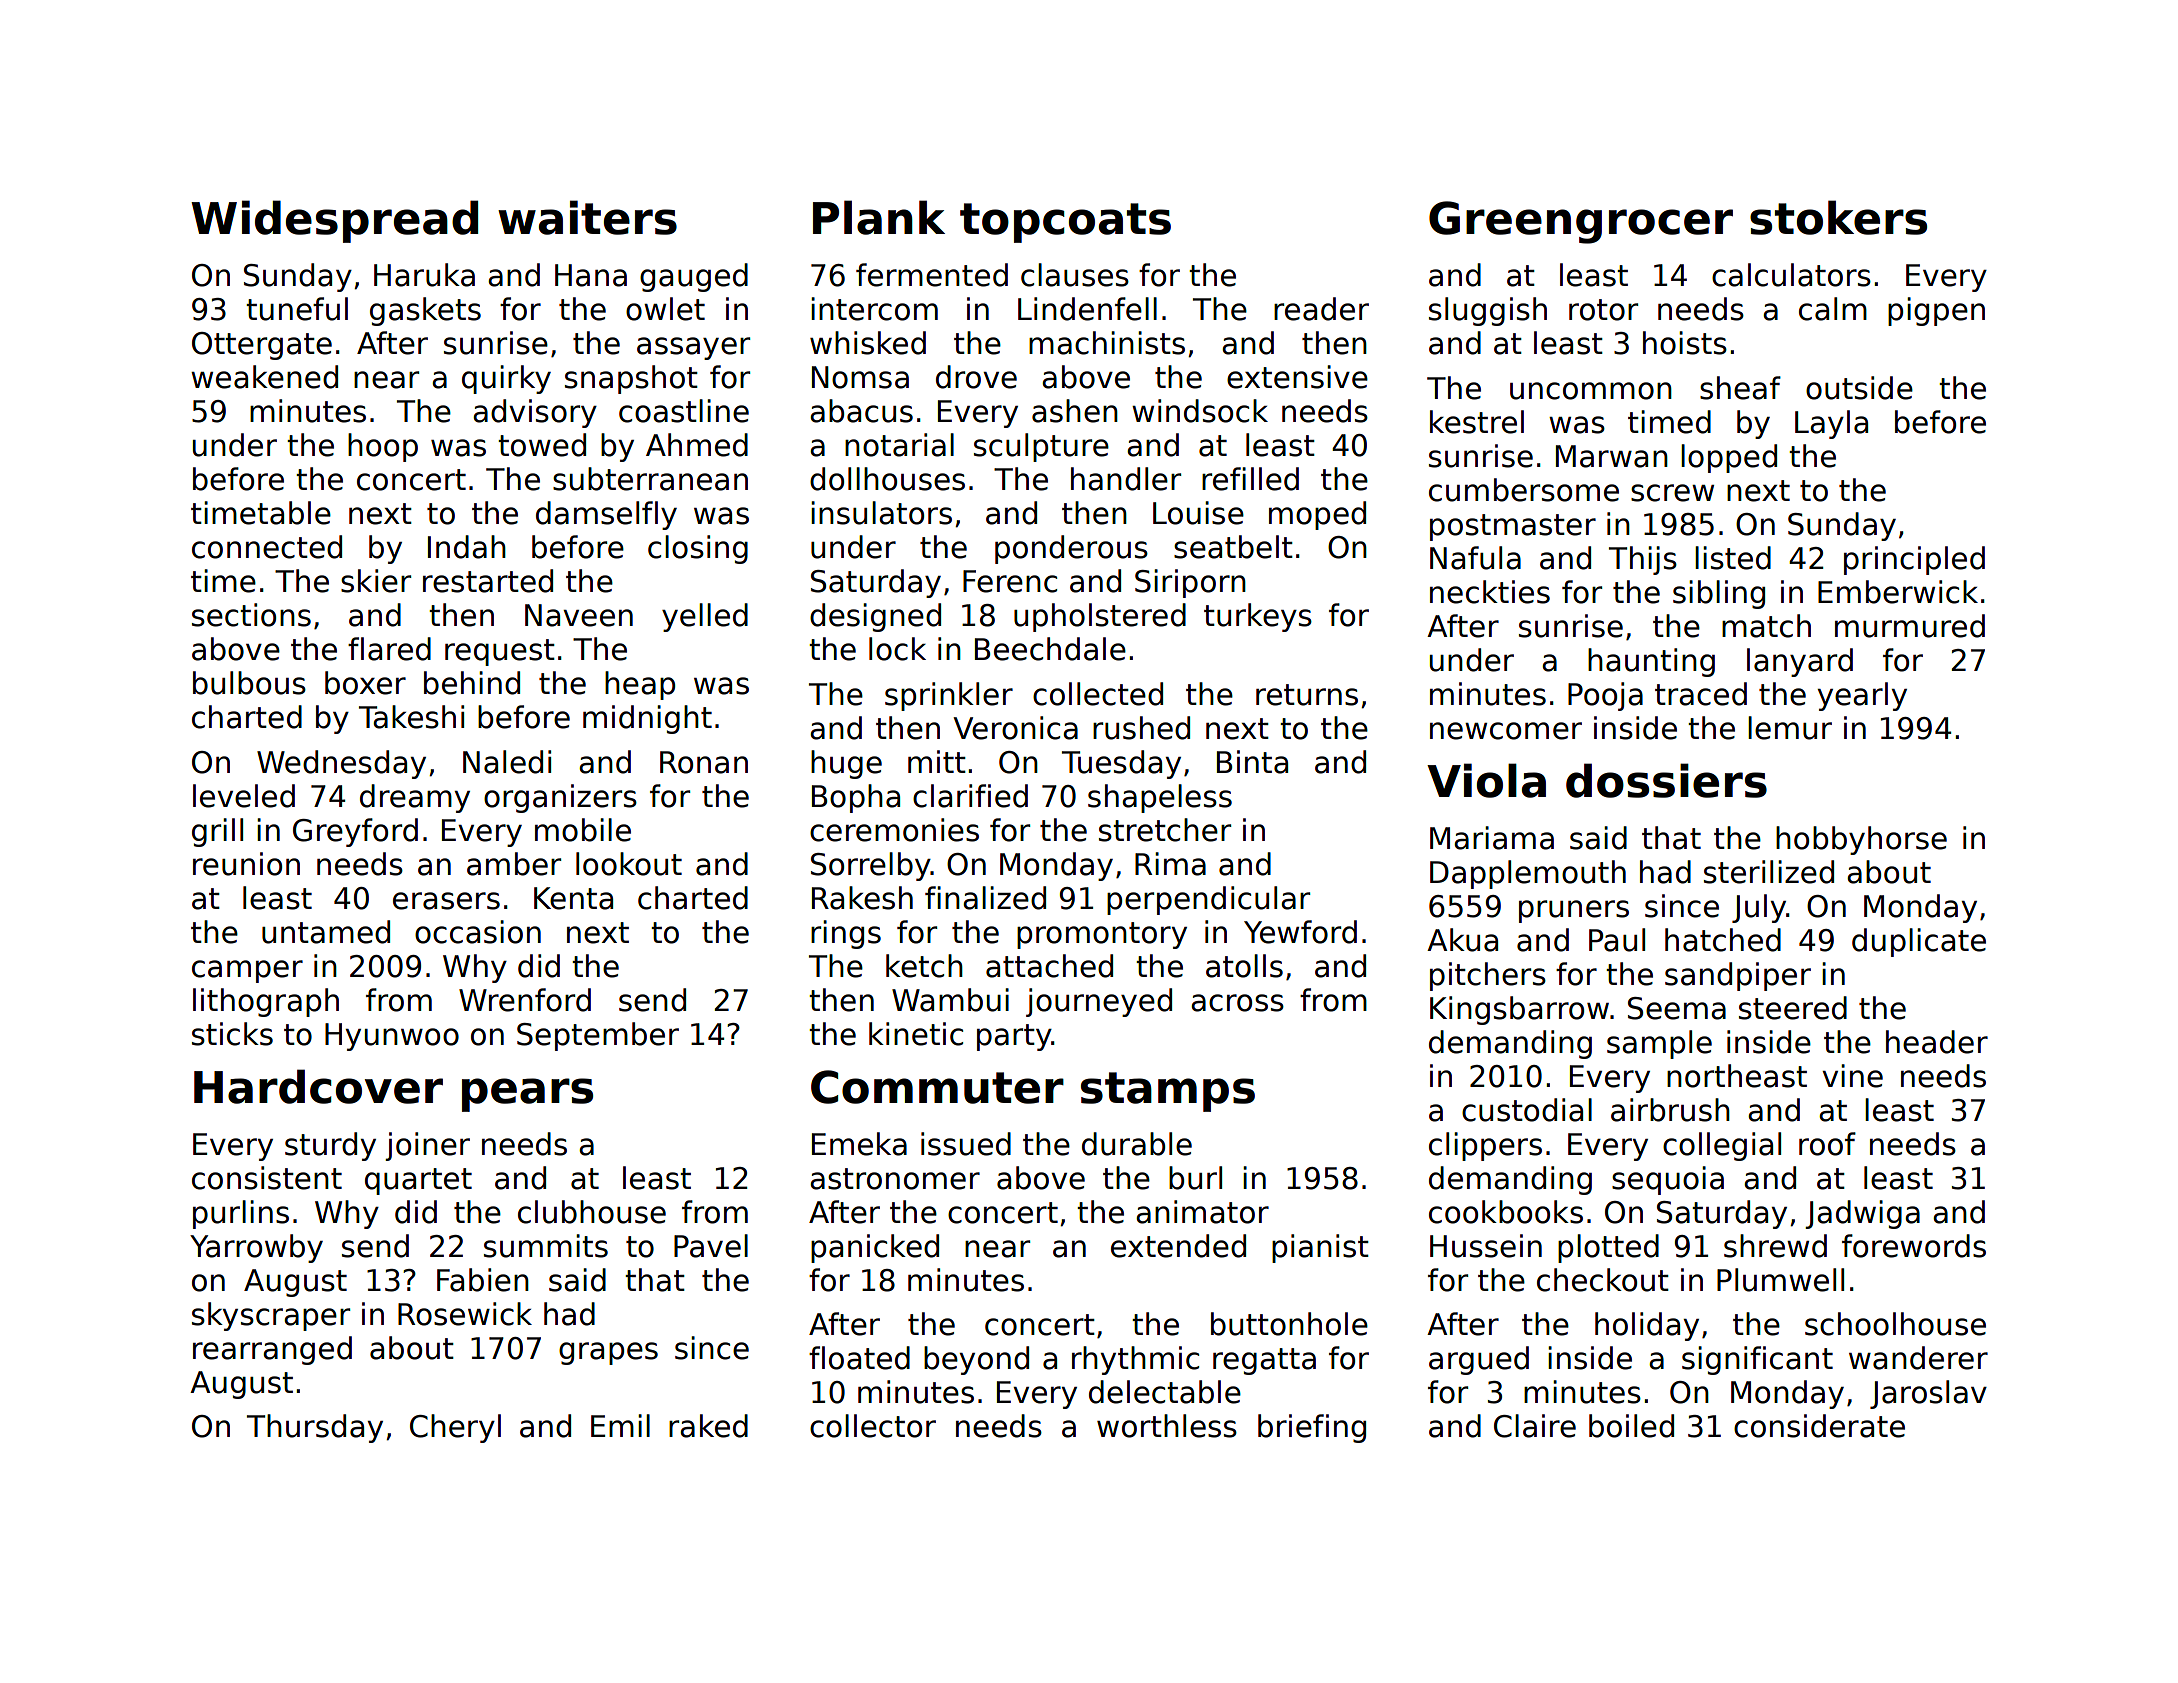 The width and height of the screenshot is (2178, 1683). What do you see at coordinates (937, 1087) in the screenshot?
I see `Commuter` at bounding box center [937, 1087].
